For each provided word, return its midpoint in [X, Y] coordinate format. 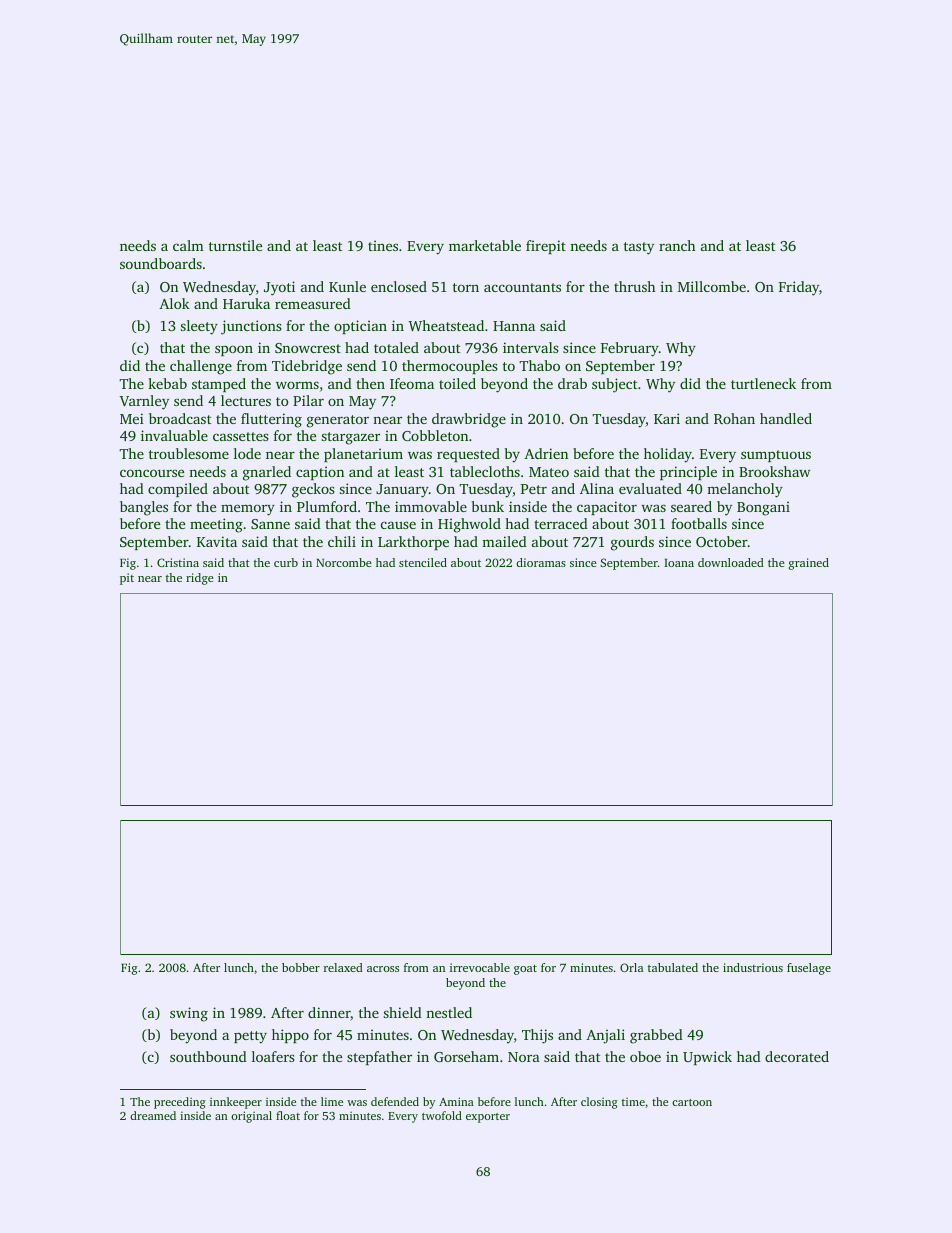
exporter [488, 1118]
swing [189, 1014]
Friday [799, 288]
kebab [167, 383]
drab [572, 383]
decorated [797, 1056]
